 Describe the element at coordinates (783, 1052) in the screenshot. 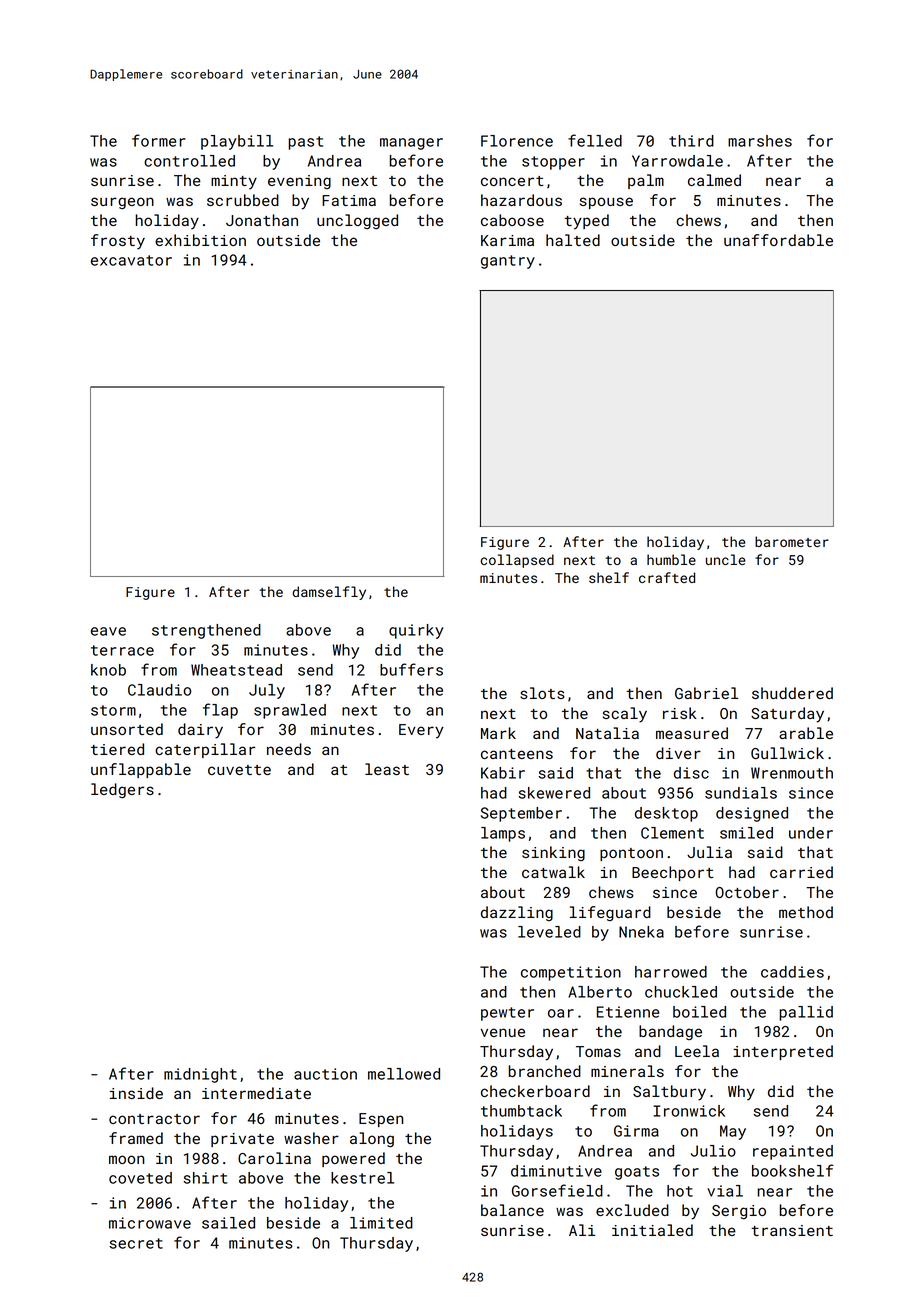

I see `interpreted` at that location.
